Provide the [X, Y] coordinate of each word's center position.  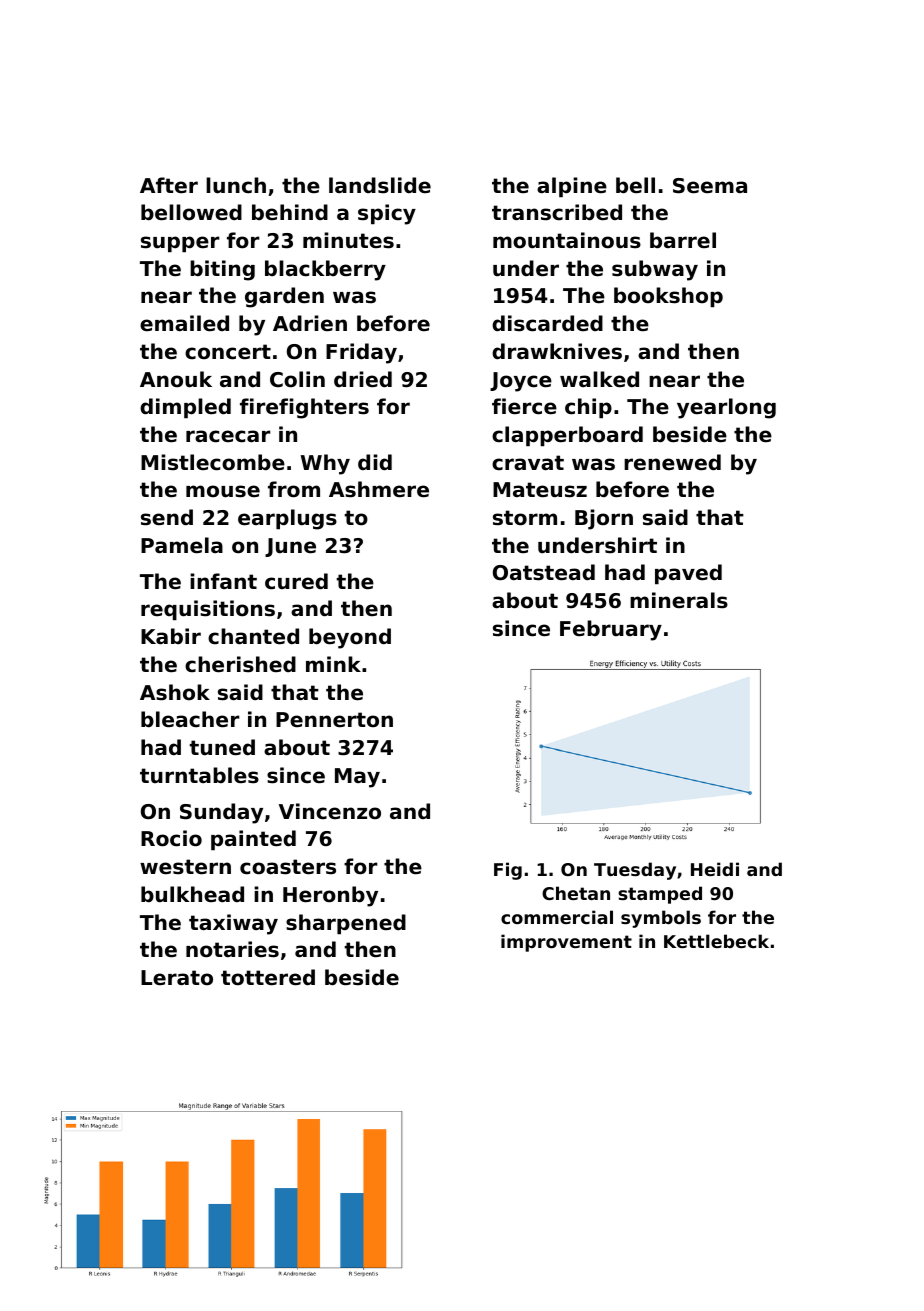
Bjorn [604, 519]
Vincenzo [330, 811]
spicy [387, 214]
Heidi [715, 869]
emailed [184, 323]
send [167, 517]
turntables [199, 775]
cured [296, 581]
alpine [572, 187]
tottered [268, 977]
